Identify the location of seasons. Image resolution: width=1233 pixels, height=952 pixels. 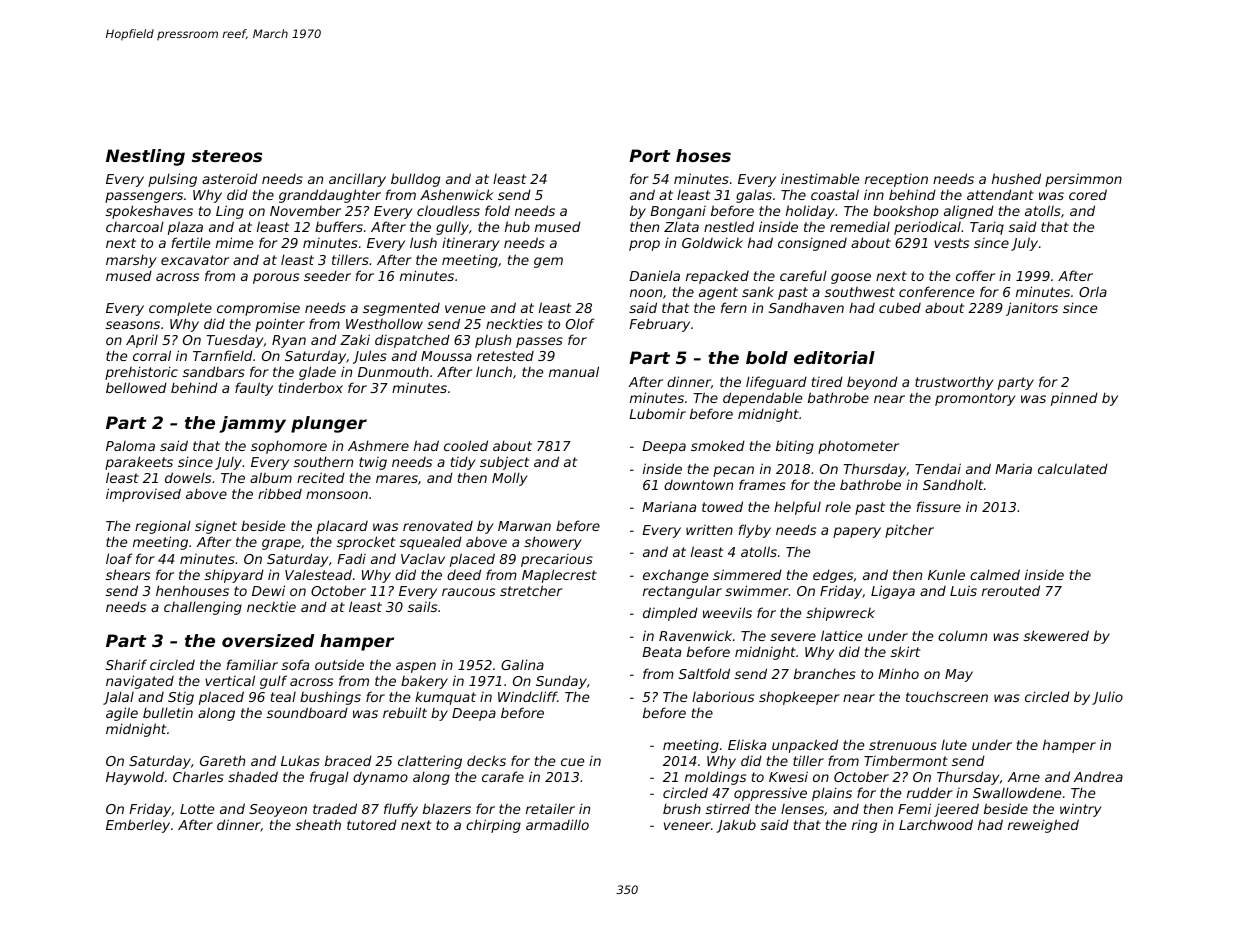
(133, 325).
